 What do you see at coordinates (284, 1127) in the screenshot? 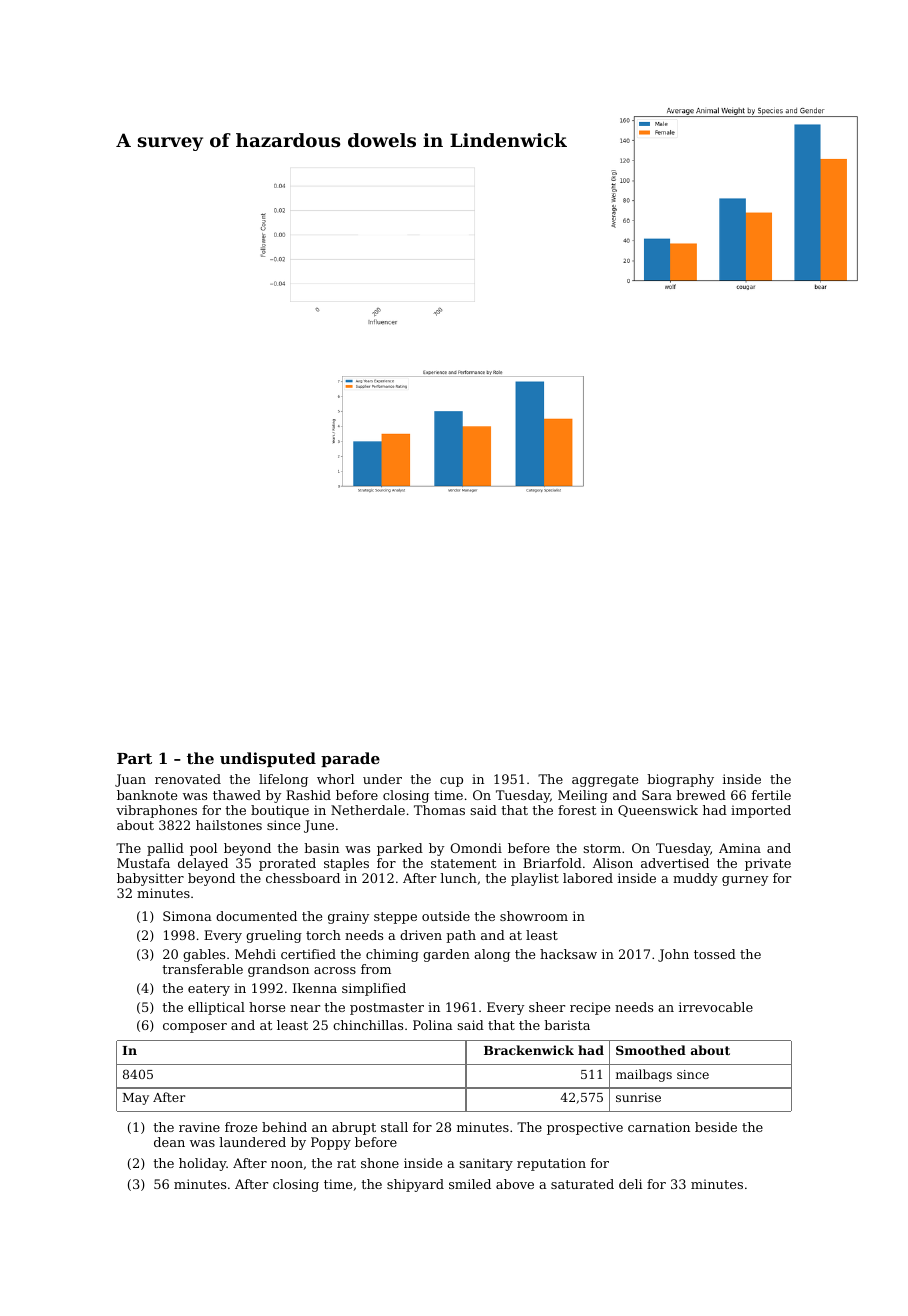
I see `behind` at bounding box center [284, 1127].
